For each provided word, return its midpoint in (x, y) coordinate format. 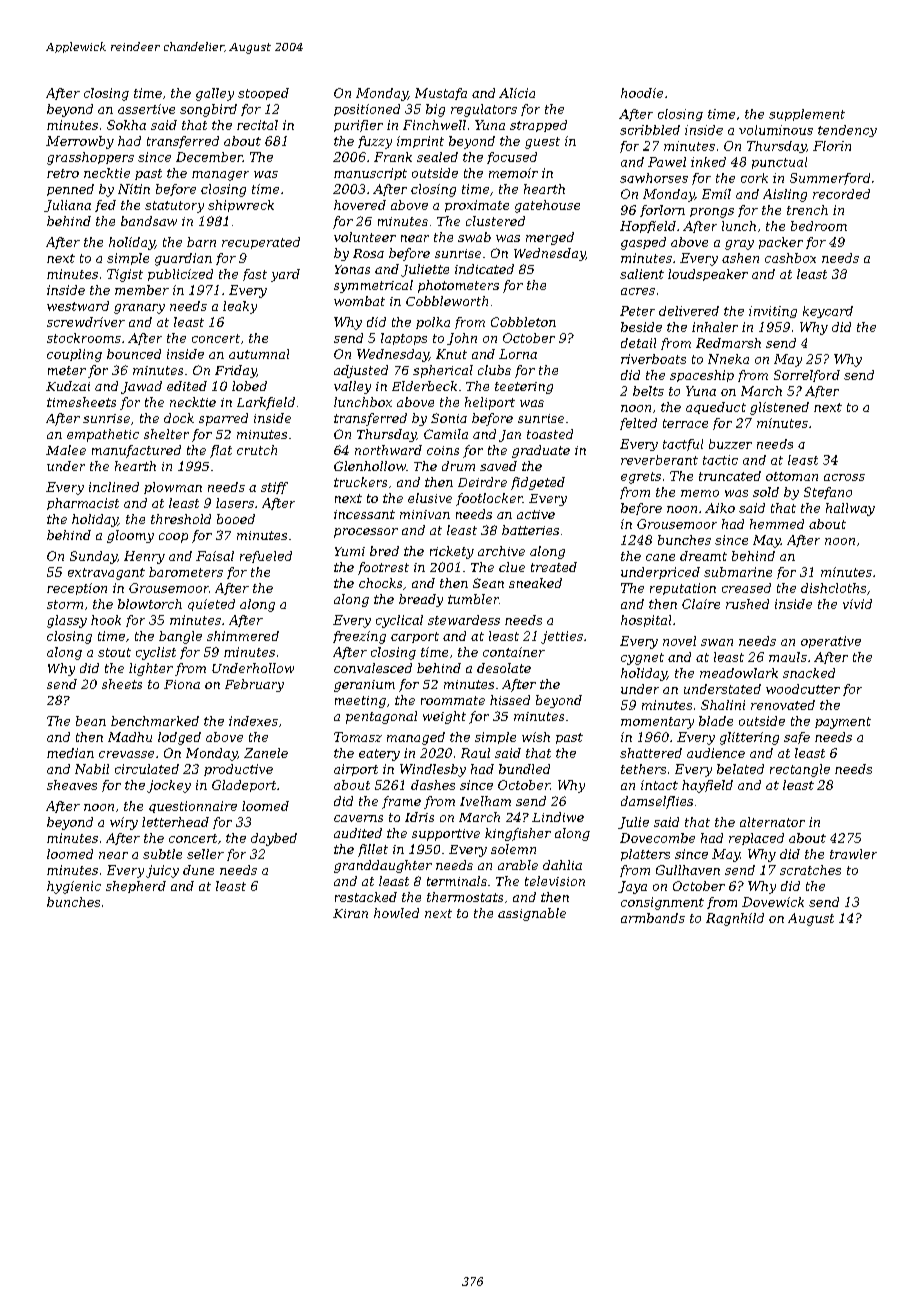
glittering (749, 738)
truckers (360, 482)
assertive (146, 109)
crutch (257, 450)
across (844, 477)
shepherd (136, 887)
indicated (484, 269)
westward (78, 306)
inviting (773, 312)
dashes (433, 785)
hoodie (642, 93)
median (70, 753)
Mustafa (441, 94)
